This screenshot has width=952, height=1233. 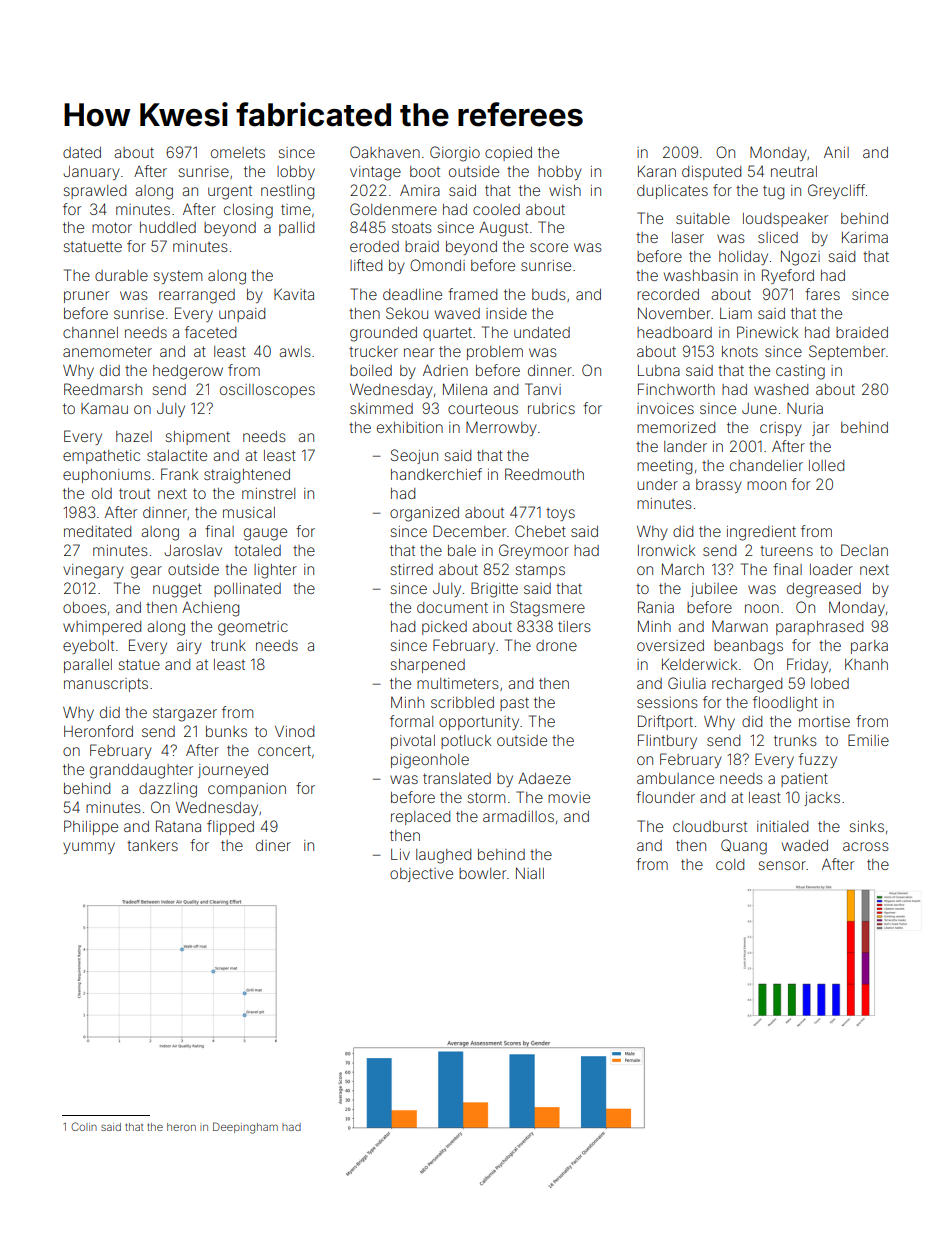 What do you see at coordinates (421, 875) in the screenshot?
I see `objective` at bounding box center [421, 875].
